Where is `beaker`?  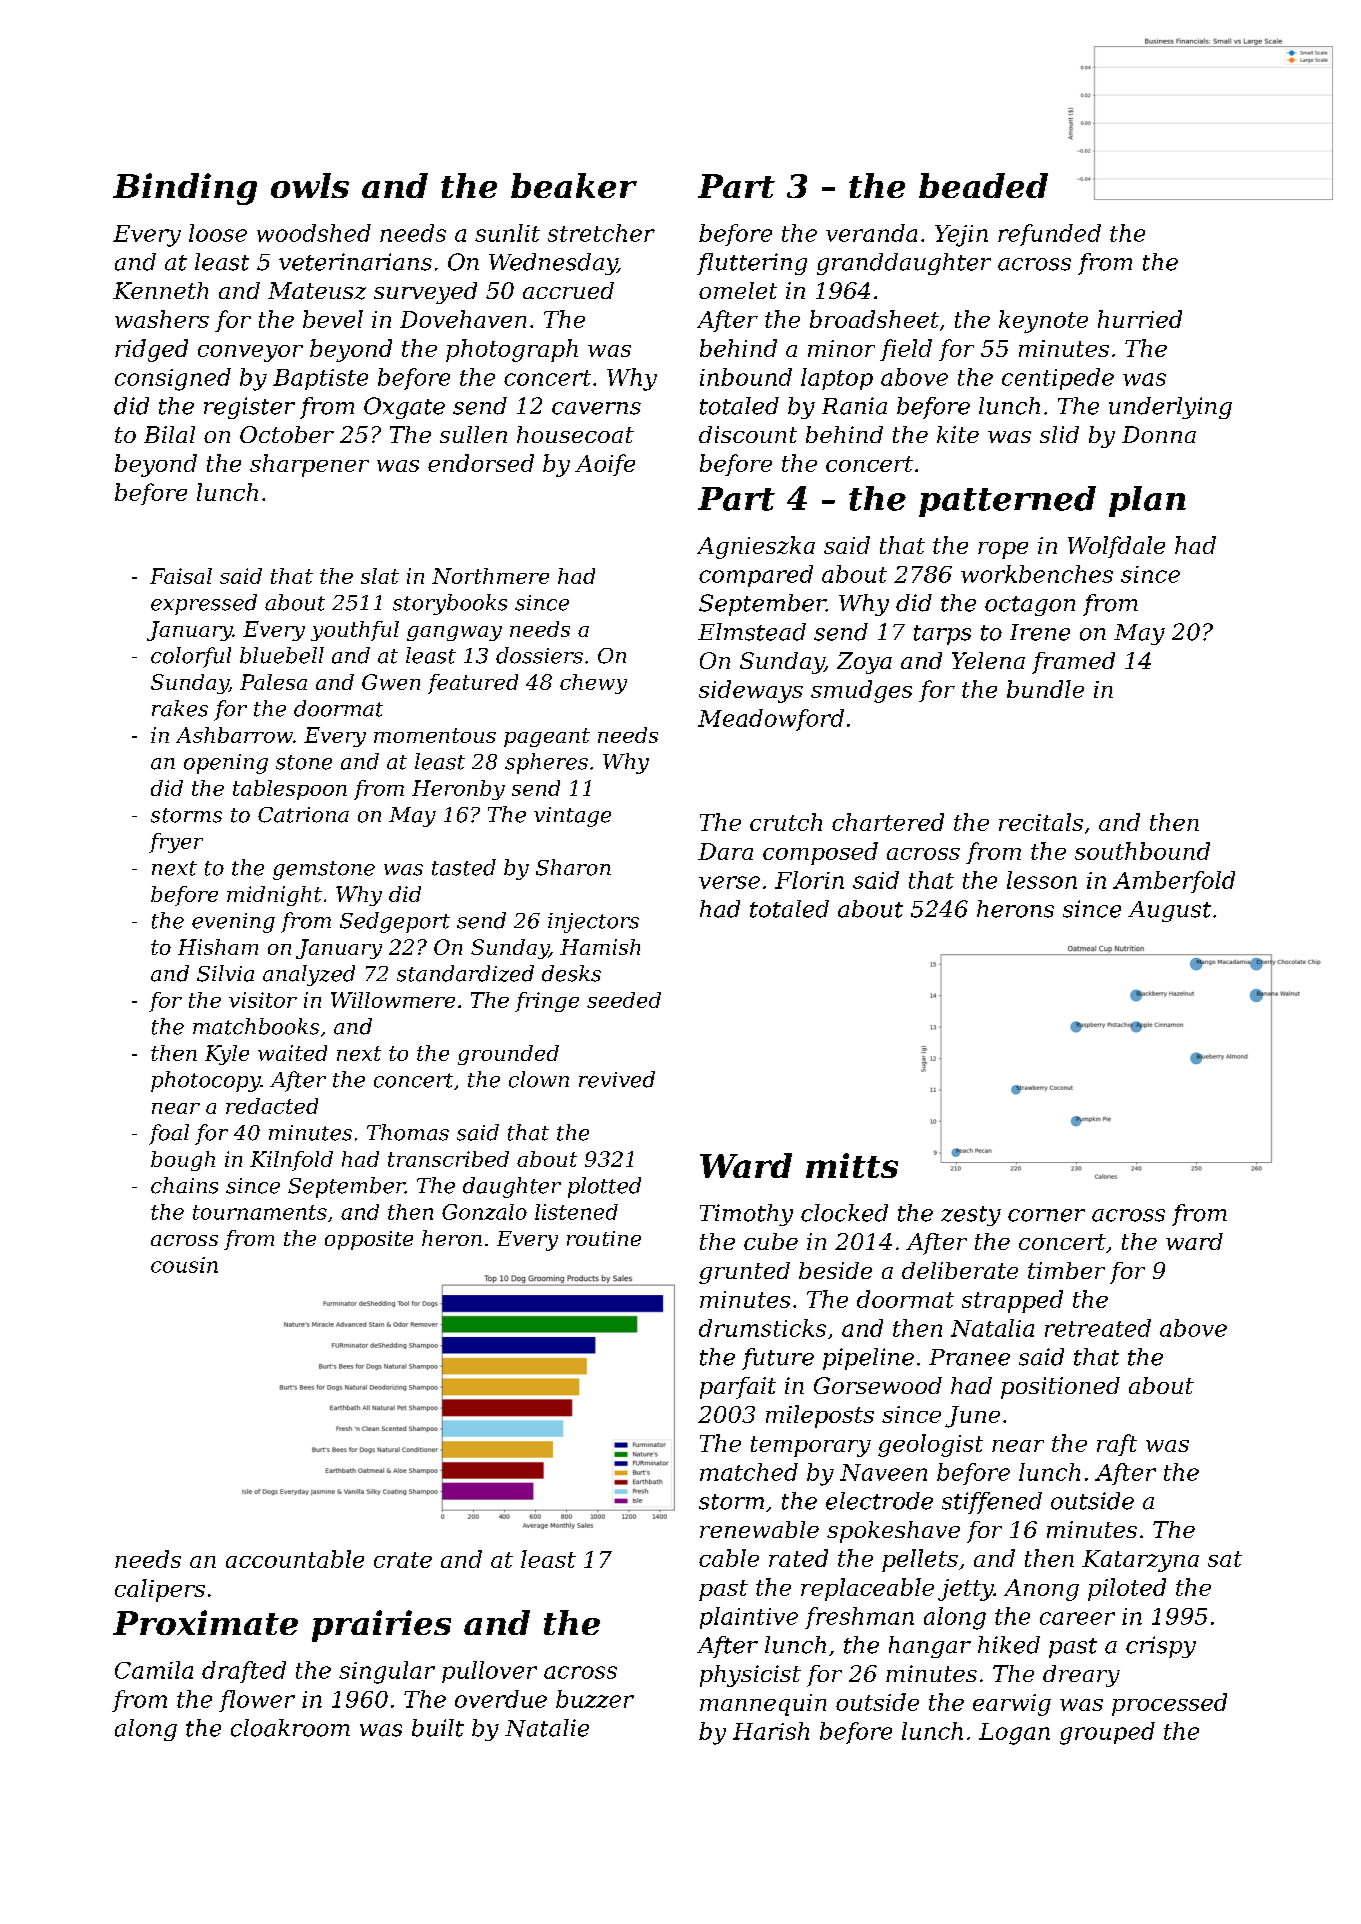 beaker is located at coordinates (574, 185).
